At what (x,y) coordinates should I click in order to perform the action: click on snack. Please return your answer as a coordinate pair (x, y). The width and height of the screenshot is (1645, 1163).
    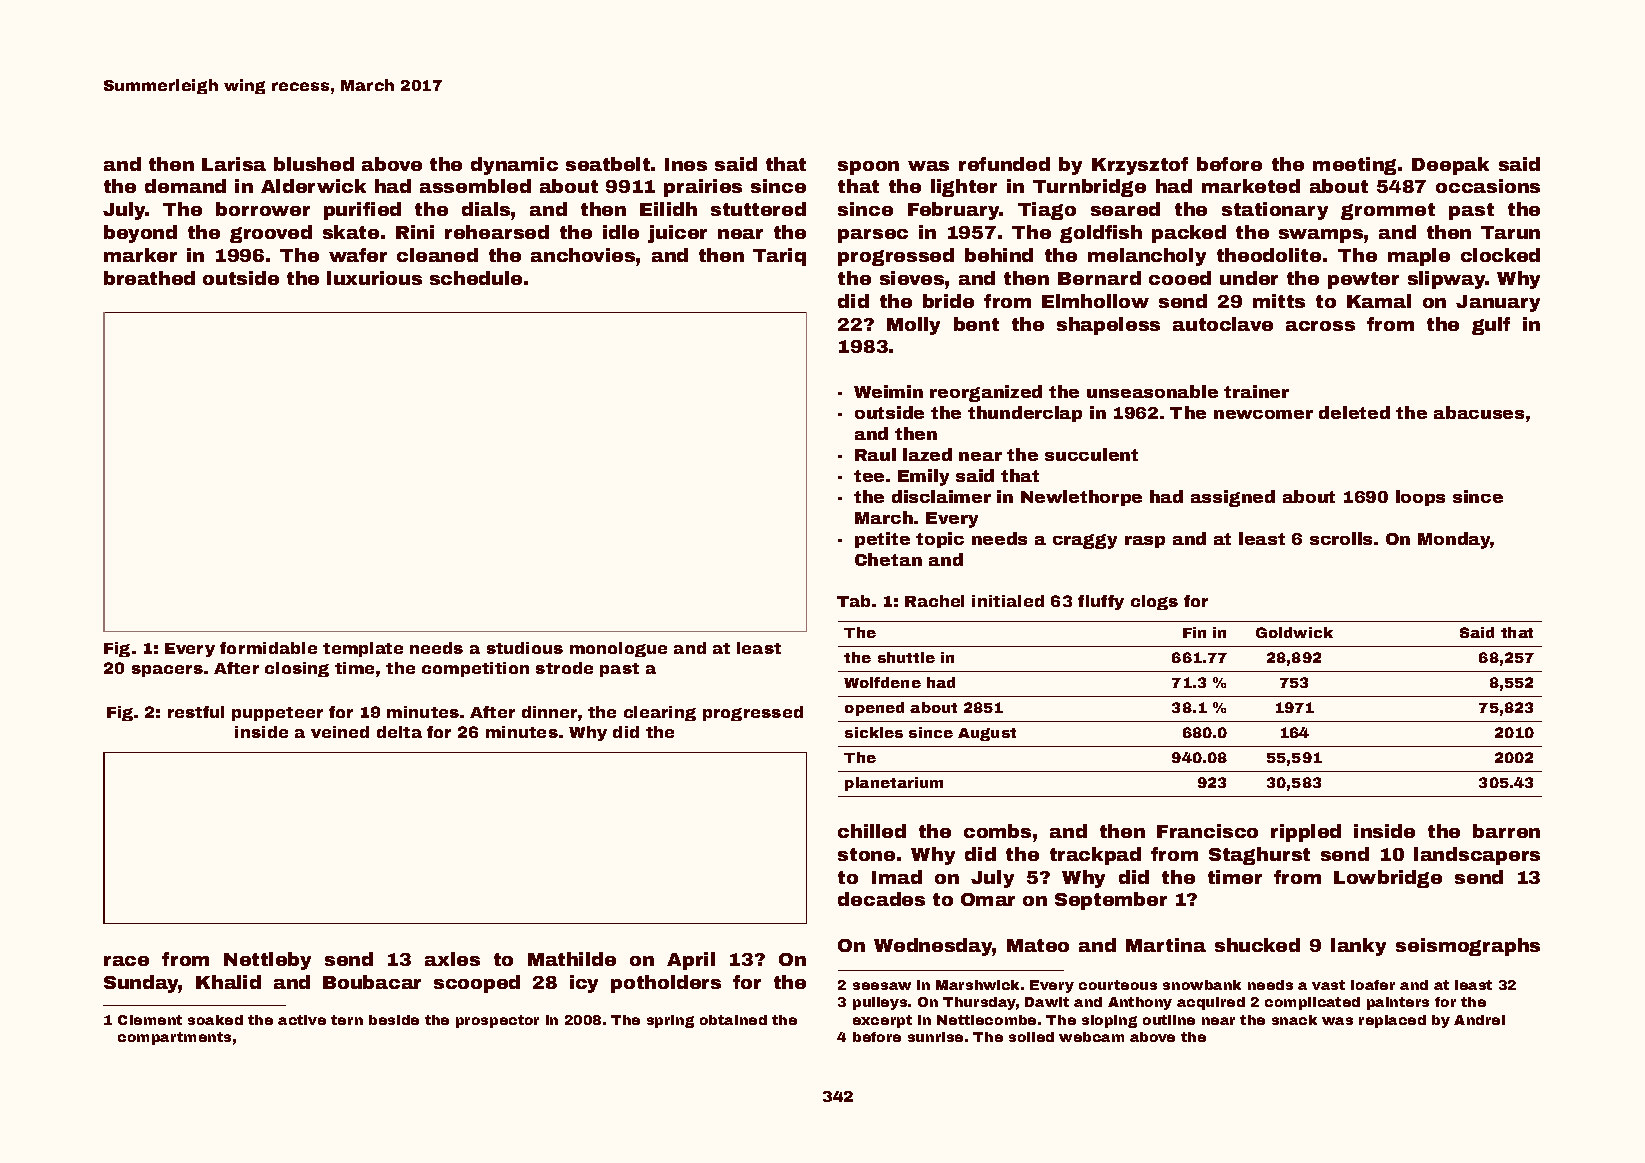
    Looking at the image, I should click on (1294, 1020).
